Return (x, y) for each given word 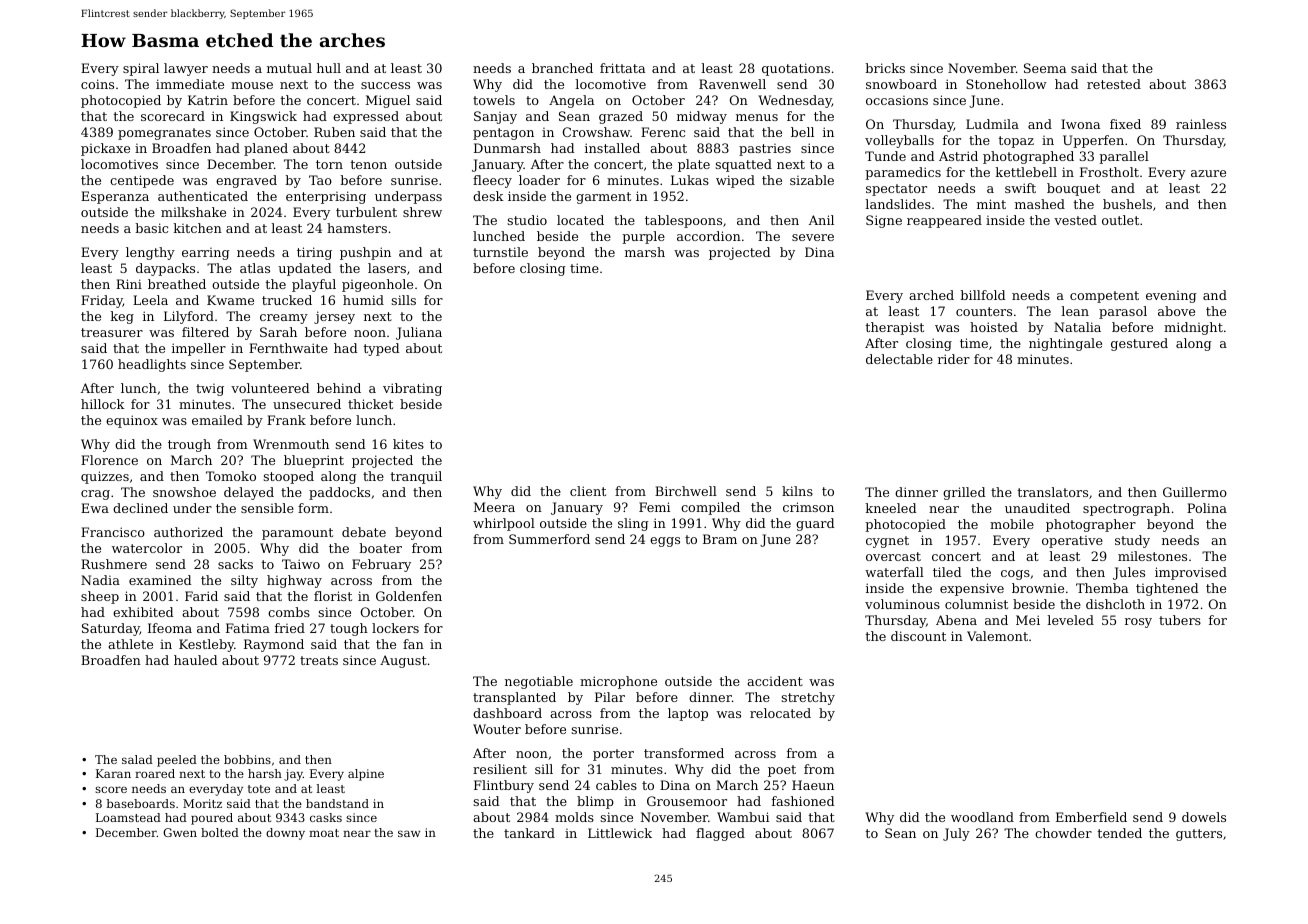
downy (285, 834)
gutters (1199, 835)
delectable (899, 359)
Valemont (997, 636)
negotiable (539, 682)
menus (757, 117)
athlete (130, 644)
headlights (152, 365)
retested (1114, 84)
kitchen (197, 228)
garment (603, 198)
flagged (720, 834)
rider (954, 359)
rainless (1201, 124)
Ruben (334, 132)
